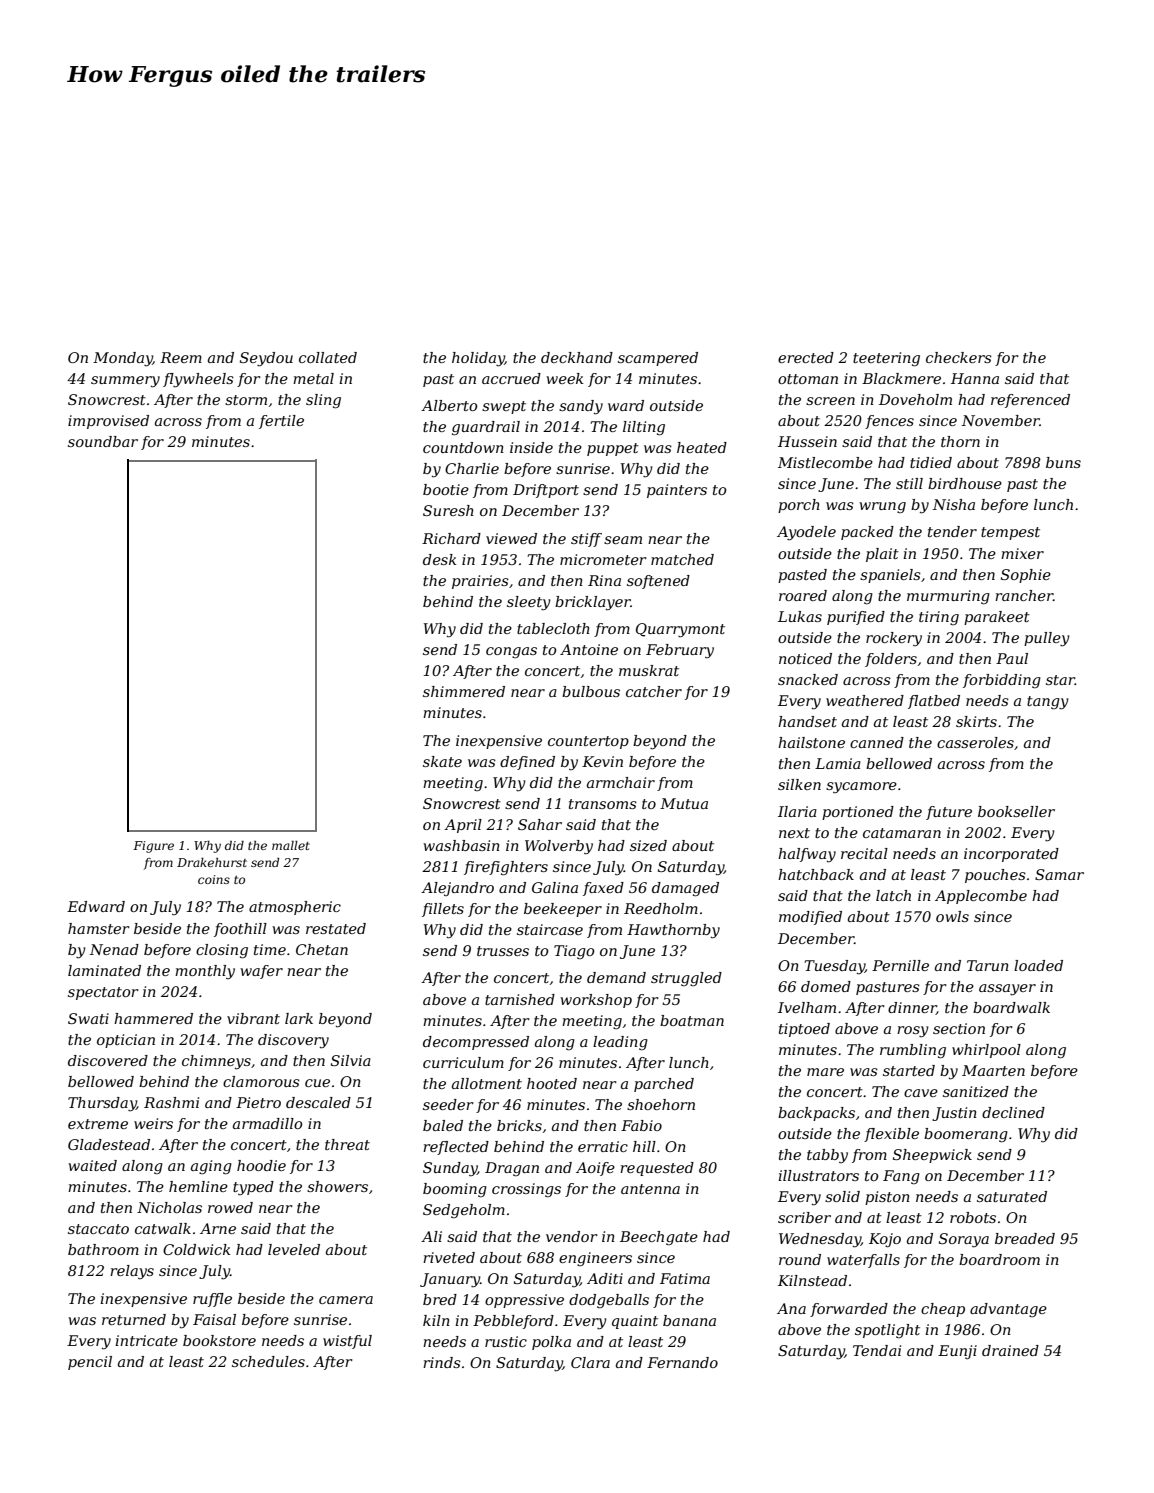 This document has width=1154, height=1493. I want to click on bathroom, so click(103, 1249).
